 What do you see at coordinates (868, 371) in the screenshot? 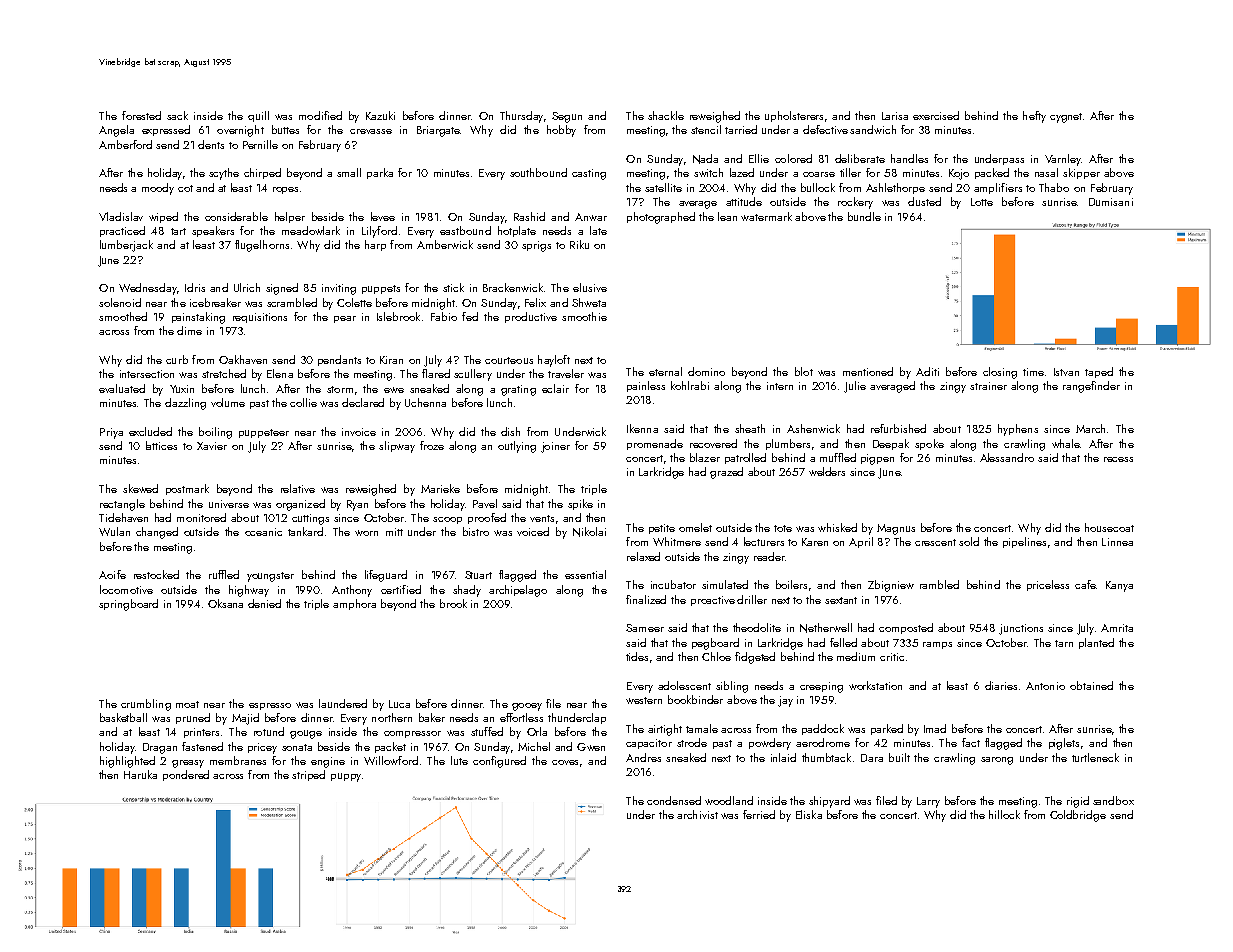
I see `mentioned` at bounding box center [868, 371].
